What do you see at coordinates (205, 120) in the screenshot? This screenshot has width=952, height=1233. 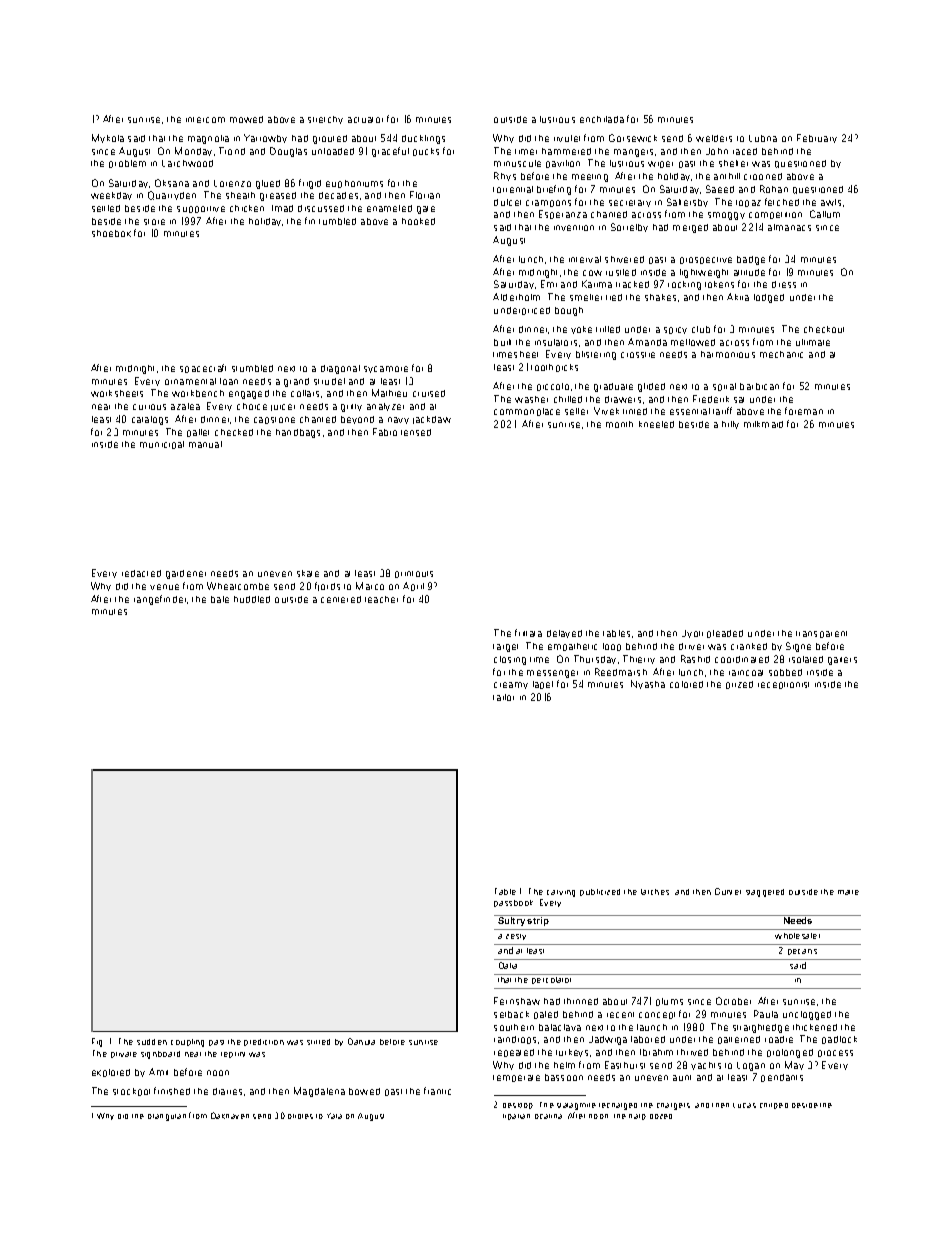 I see `intercom` at bounding box center [205, 120].
